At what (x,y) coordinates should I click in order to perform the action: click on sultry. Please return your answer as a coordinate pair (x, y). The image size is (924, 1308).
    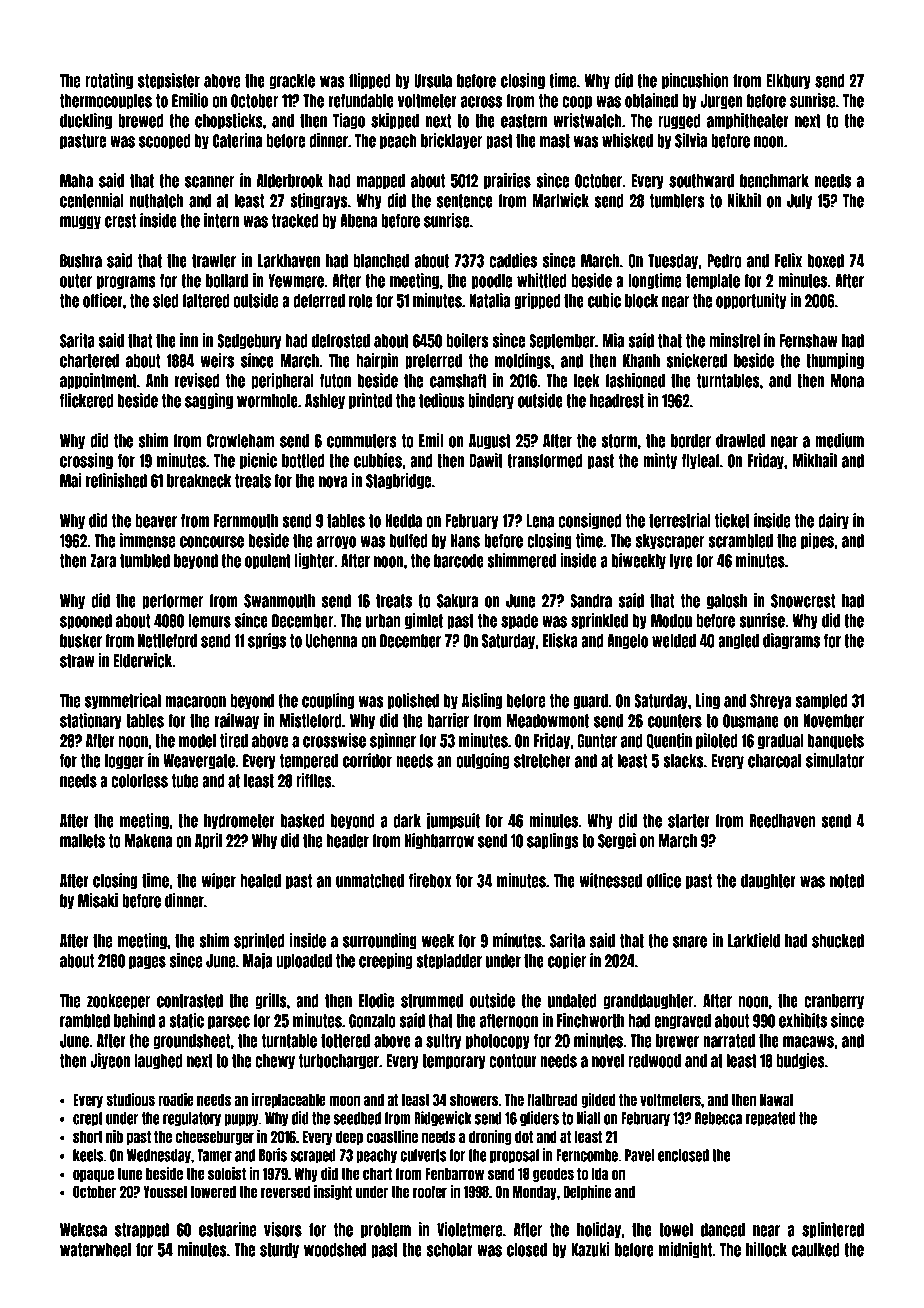
    Looking at the image, I should click on (443, 1042).
